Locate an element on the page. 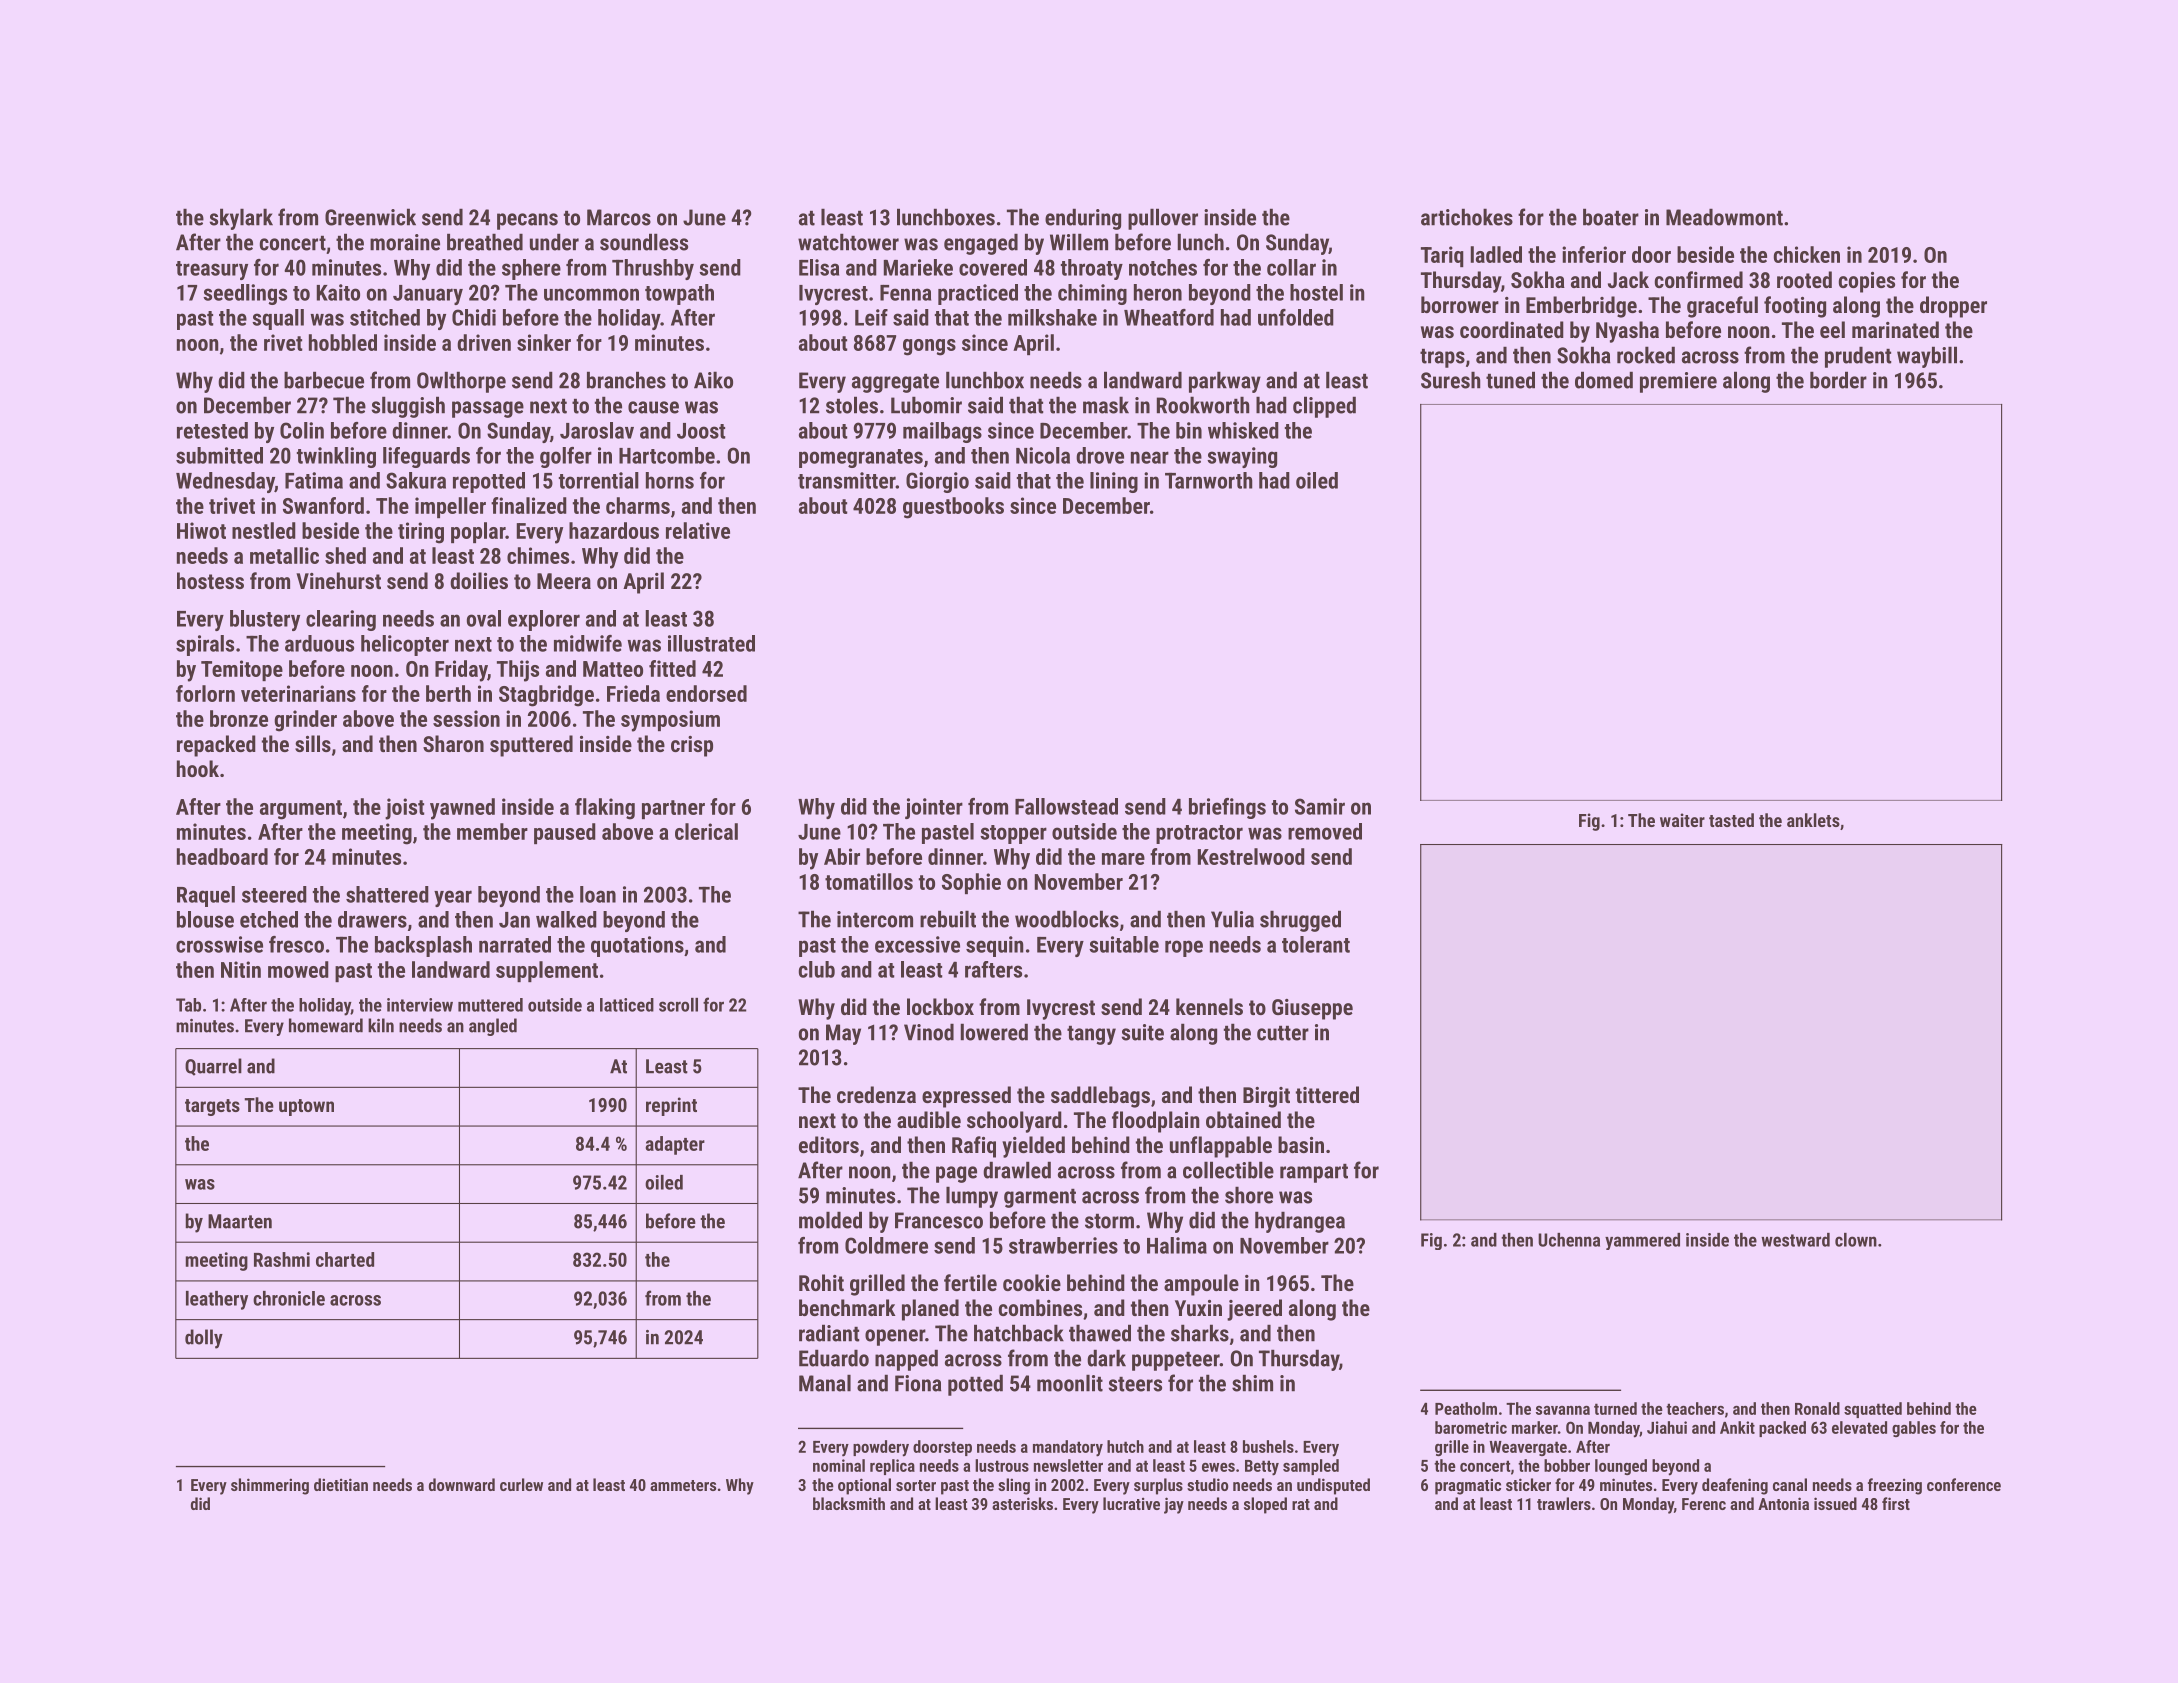 This page has width=2178, height=1683. Tarnworth is located at coordinates (1208, 480).
